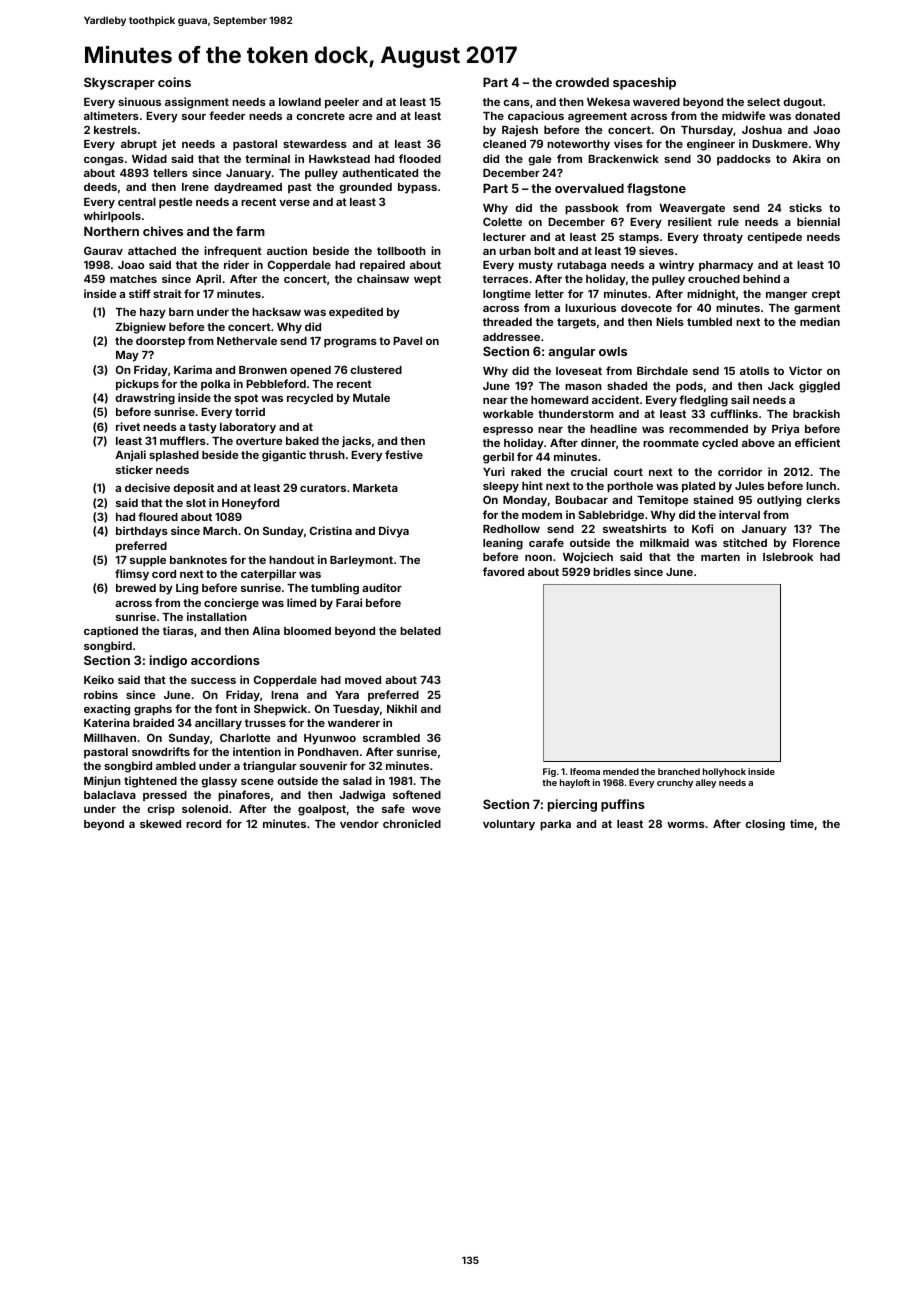  What do you see at coordinates (628, 472) in the screenshot?
I see `court` at bounding box center [628, 472].
